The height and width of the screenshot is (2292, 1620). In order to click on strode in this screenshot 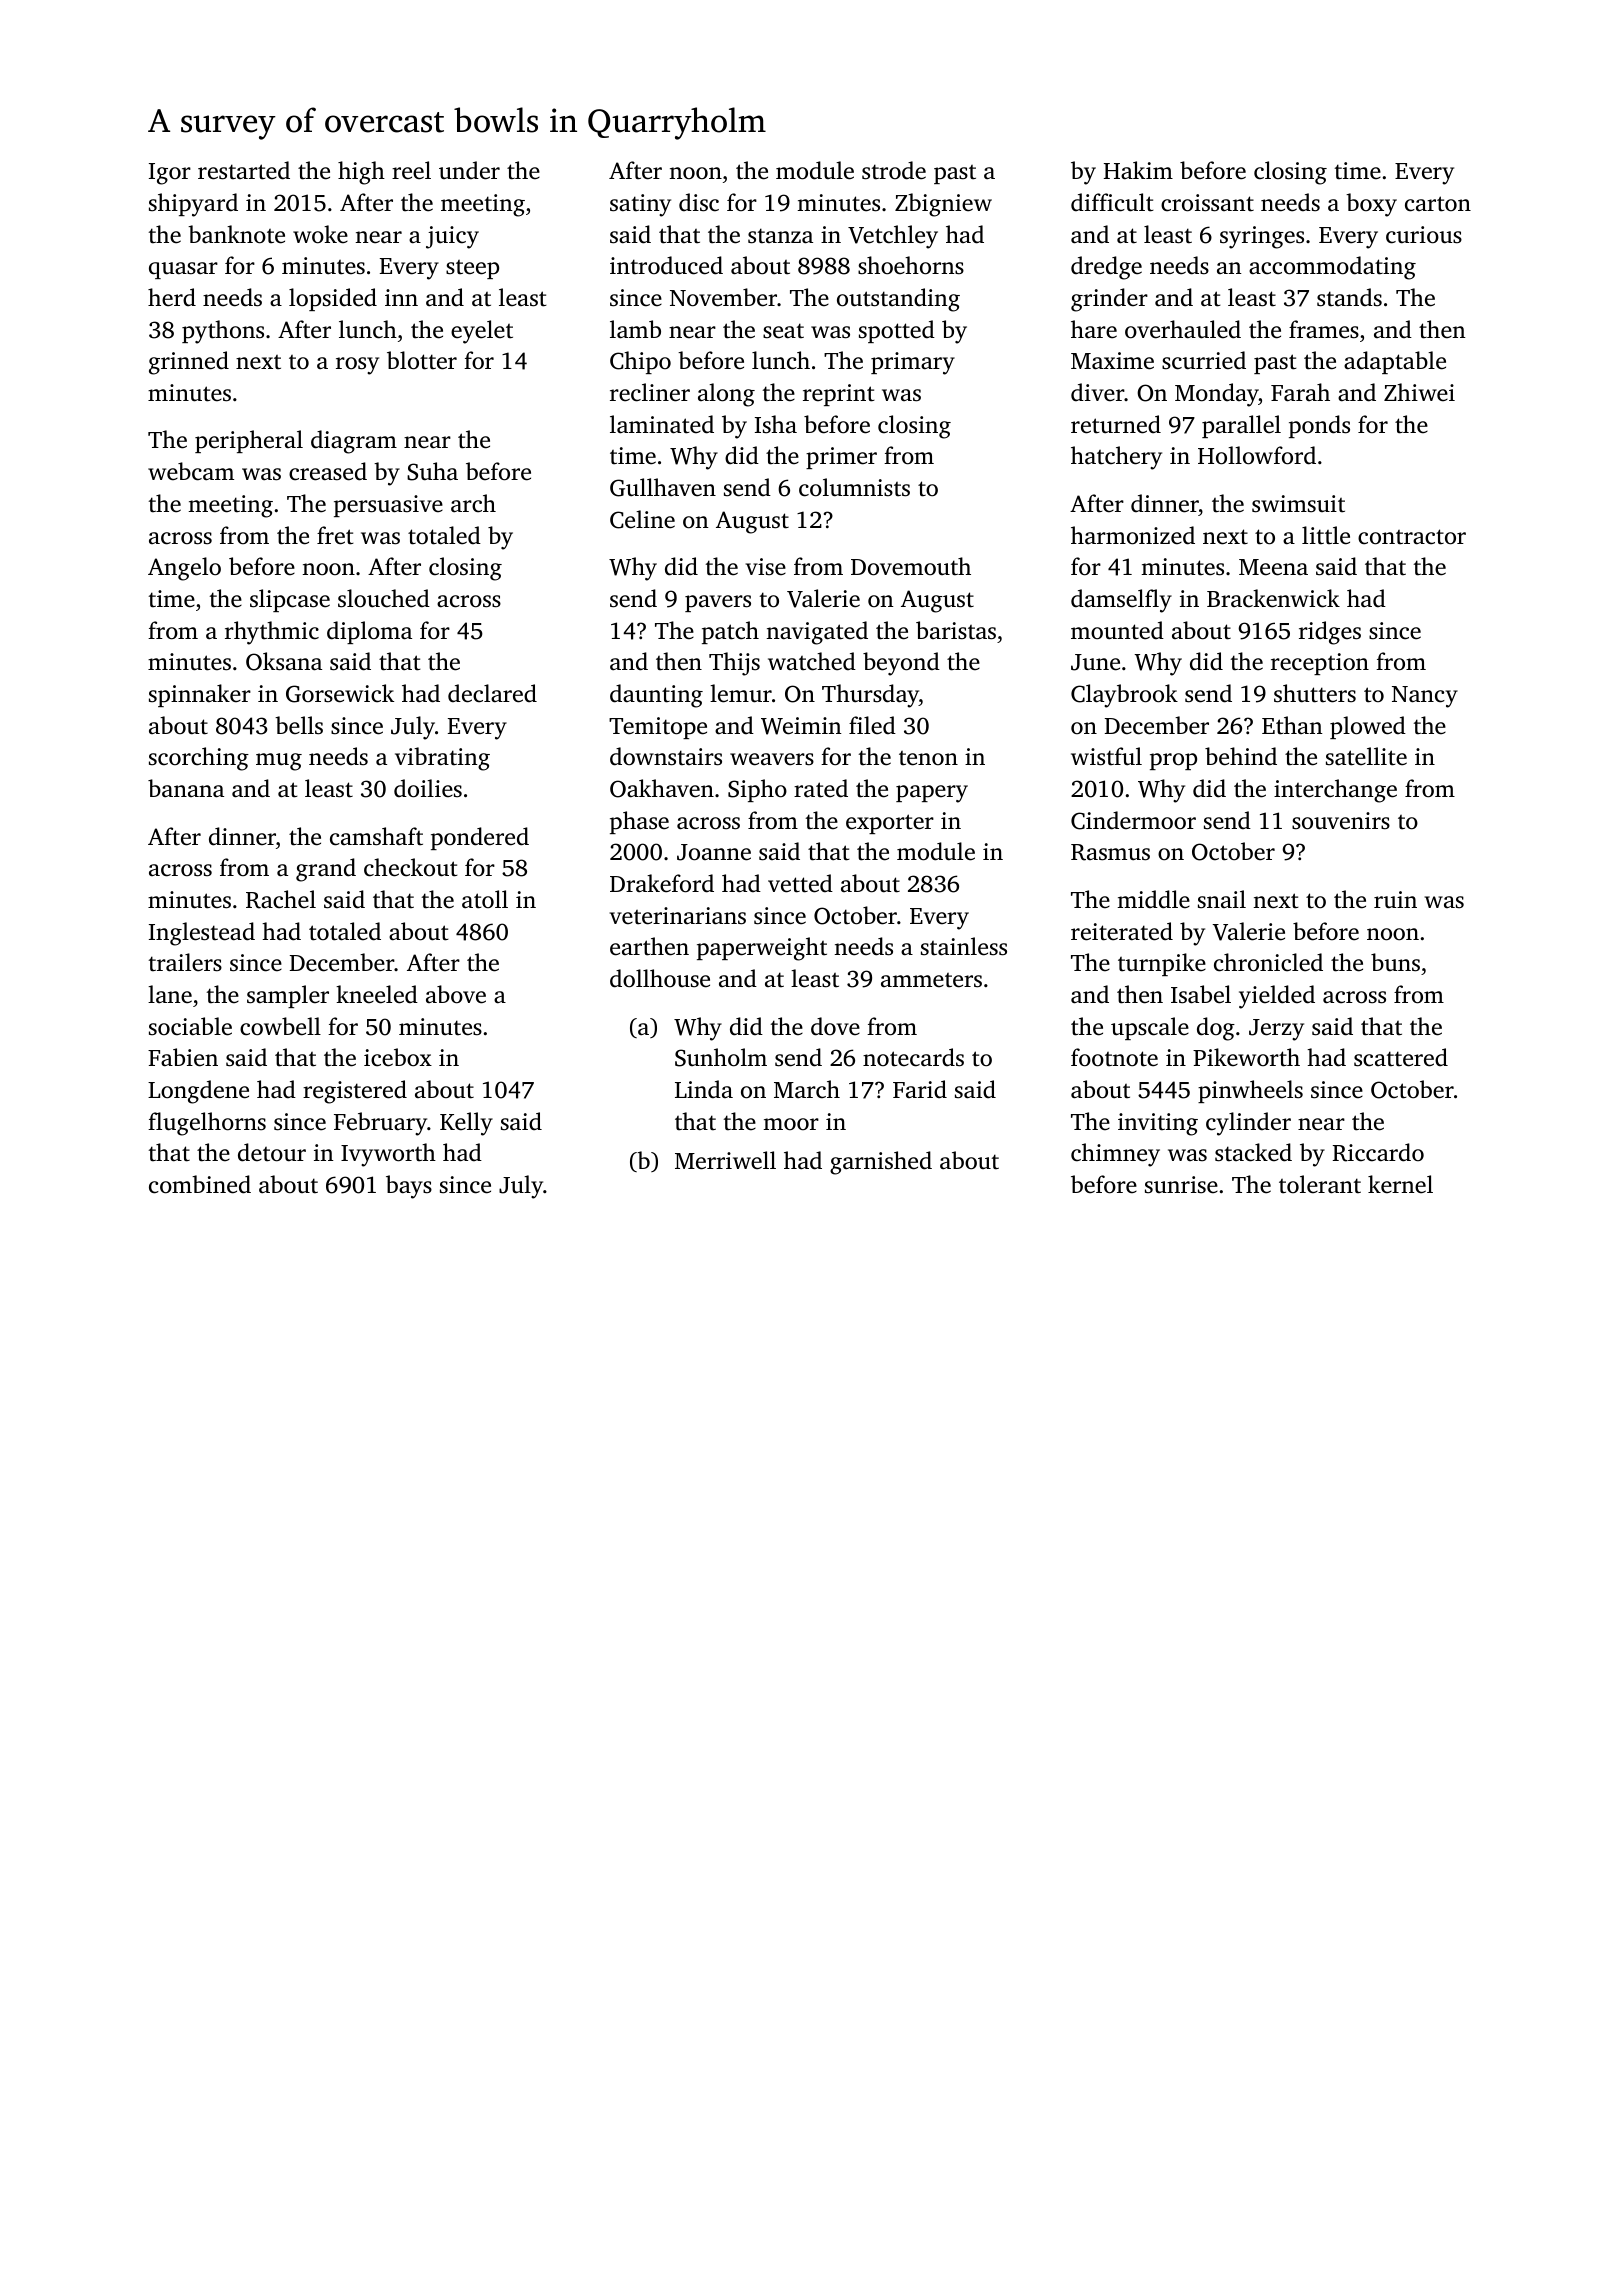, I will do `click(894, 170)`.
